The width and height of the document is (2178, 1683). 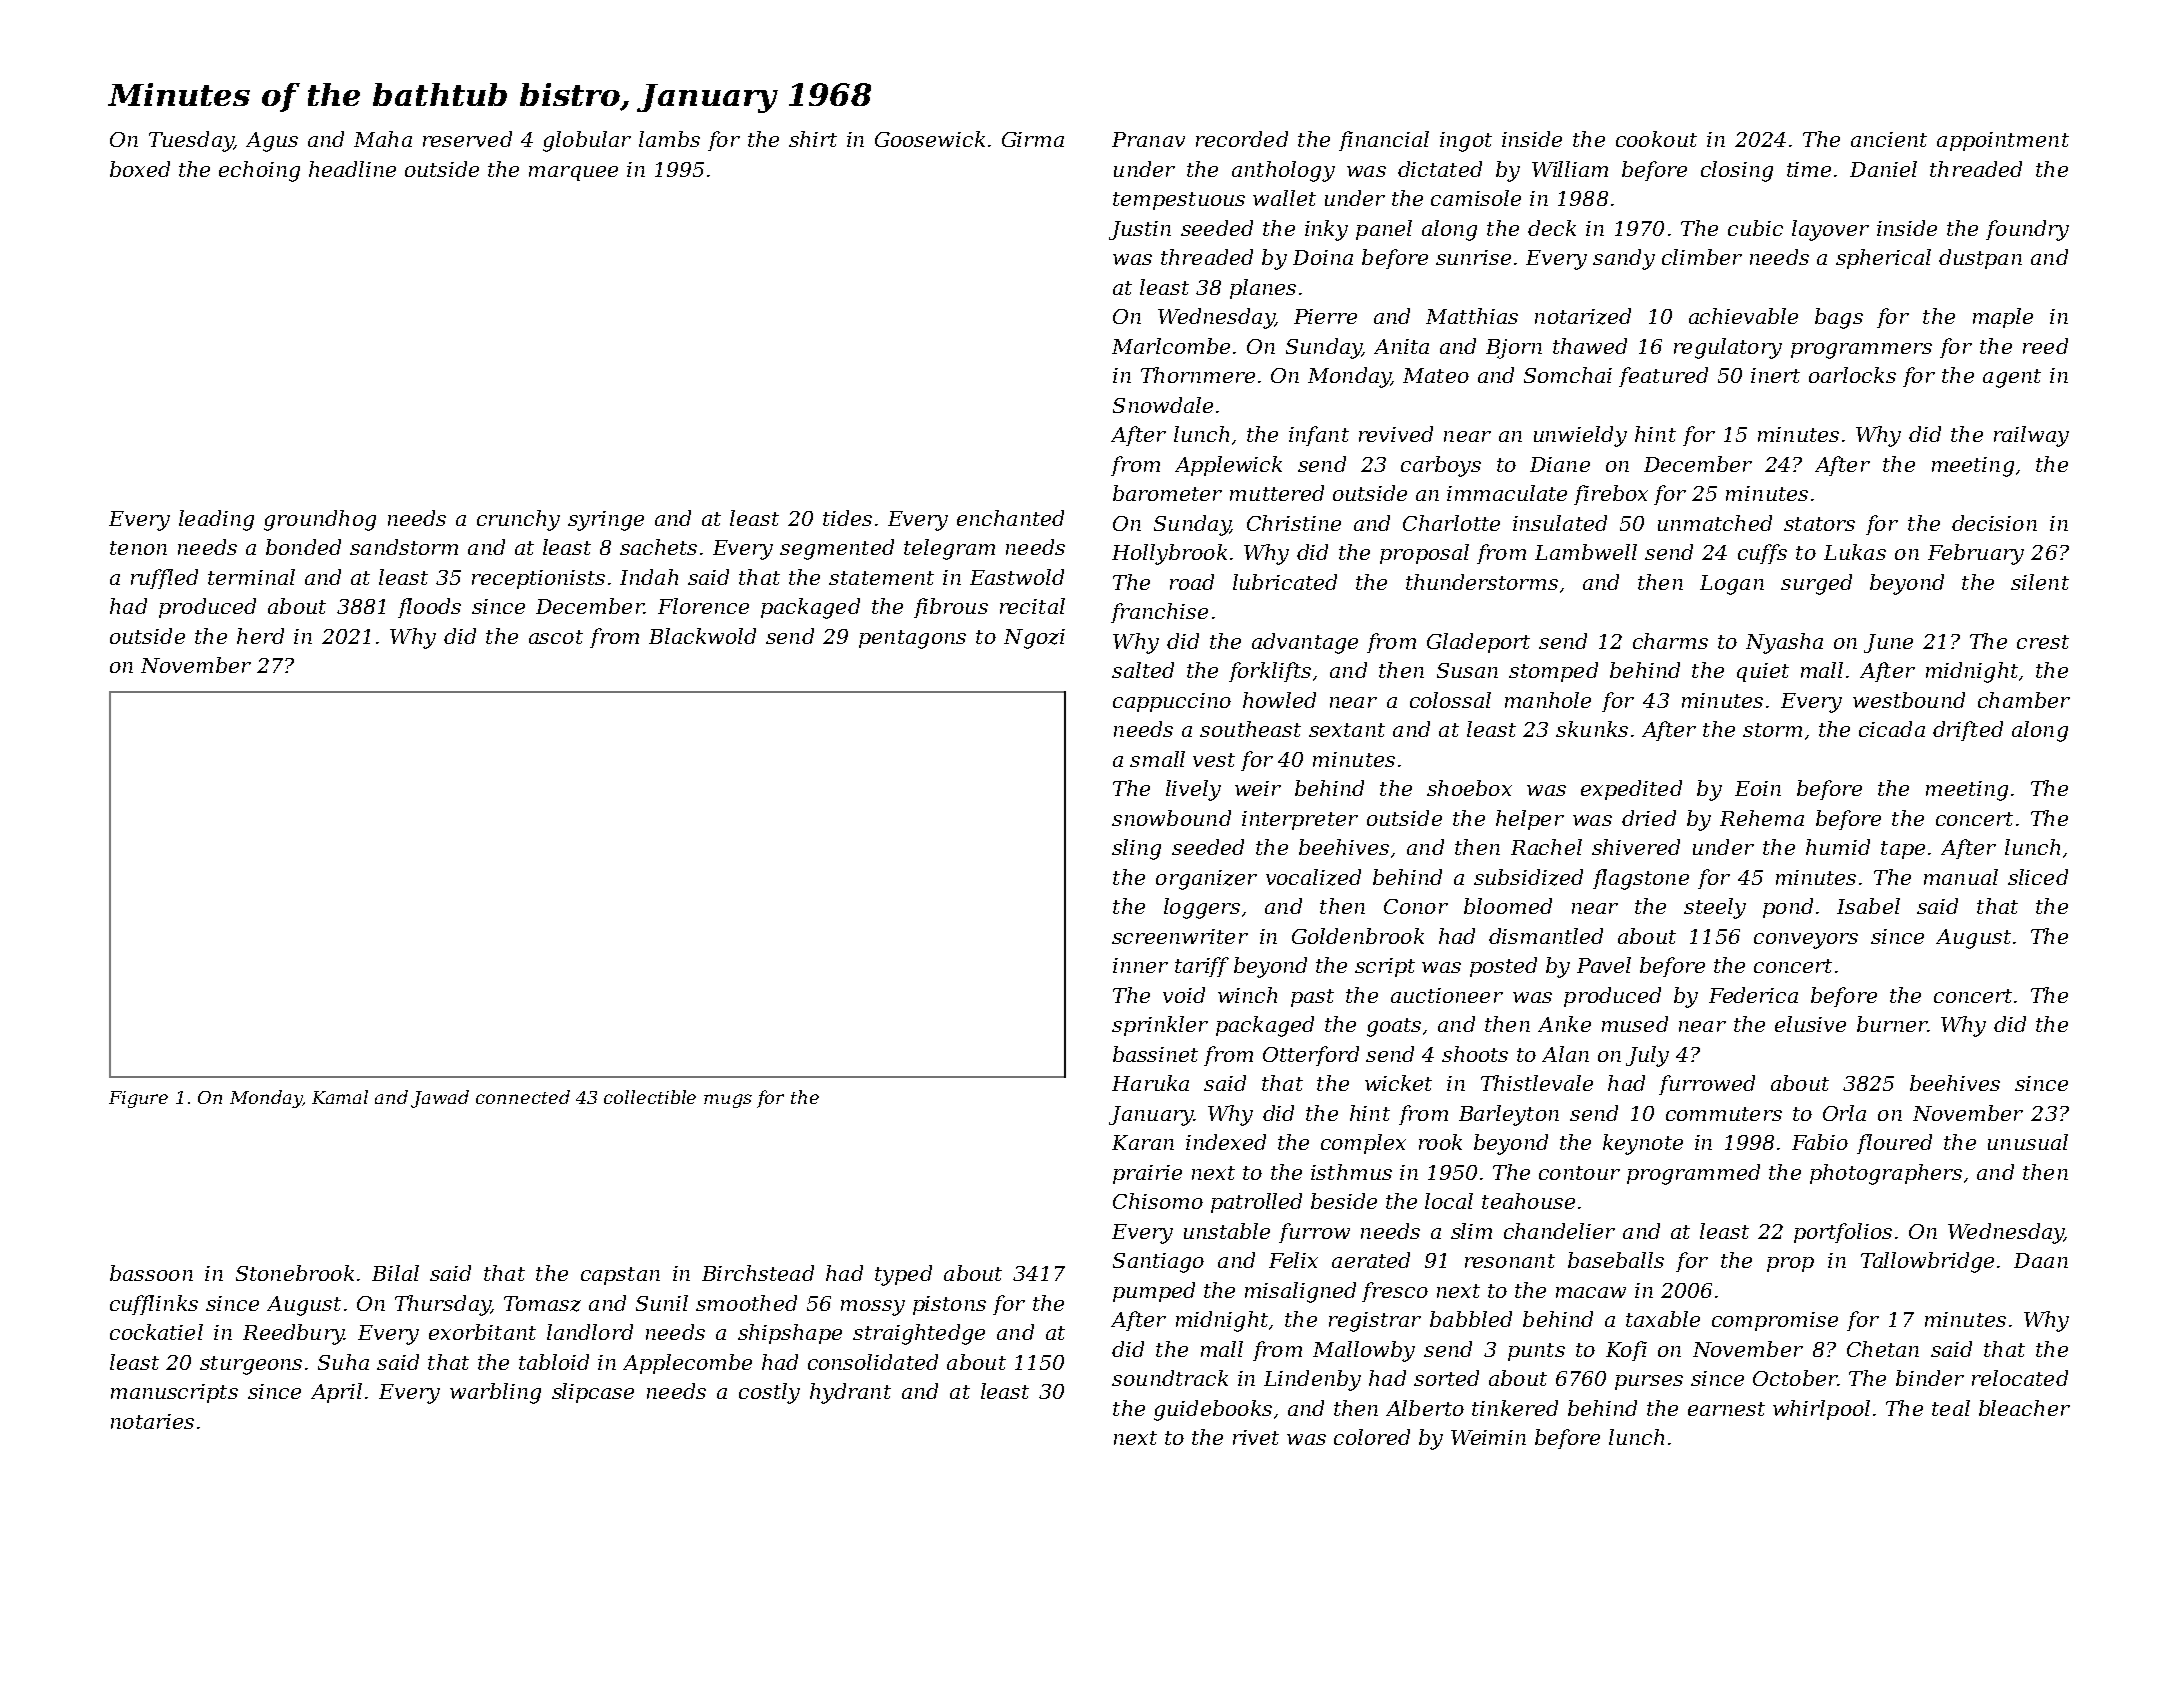 I want to click on Haruka, so click(x=1150, y=1083).
